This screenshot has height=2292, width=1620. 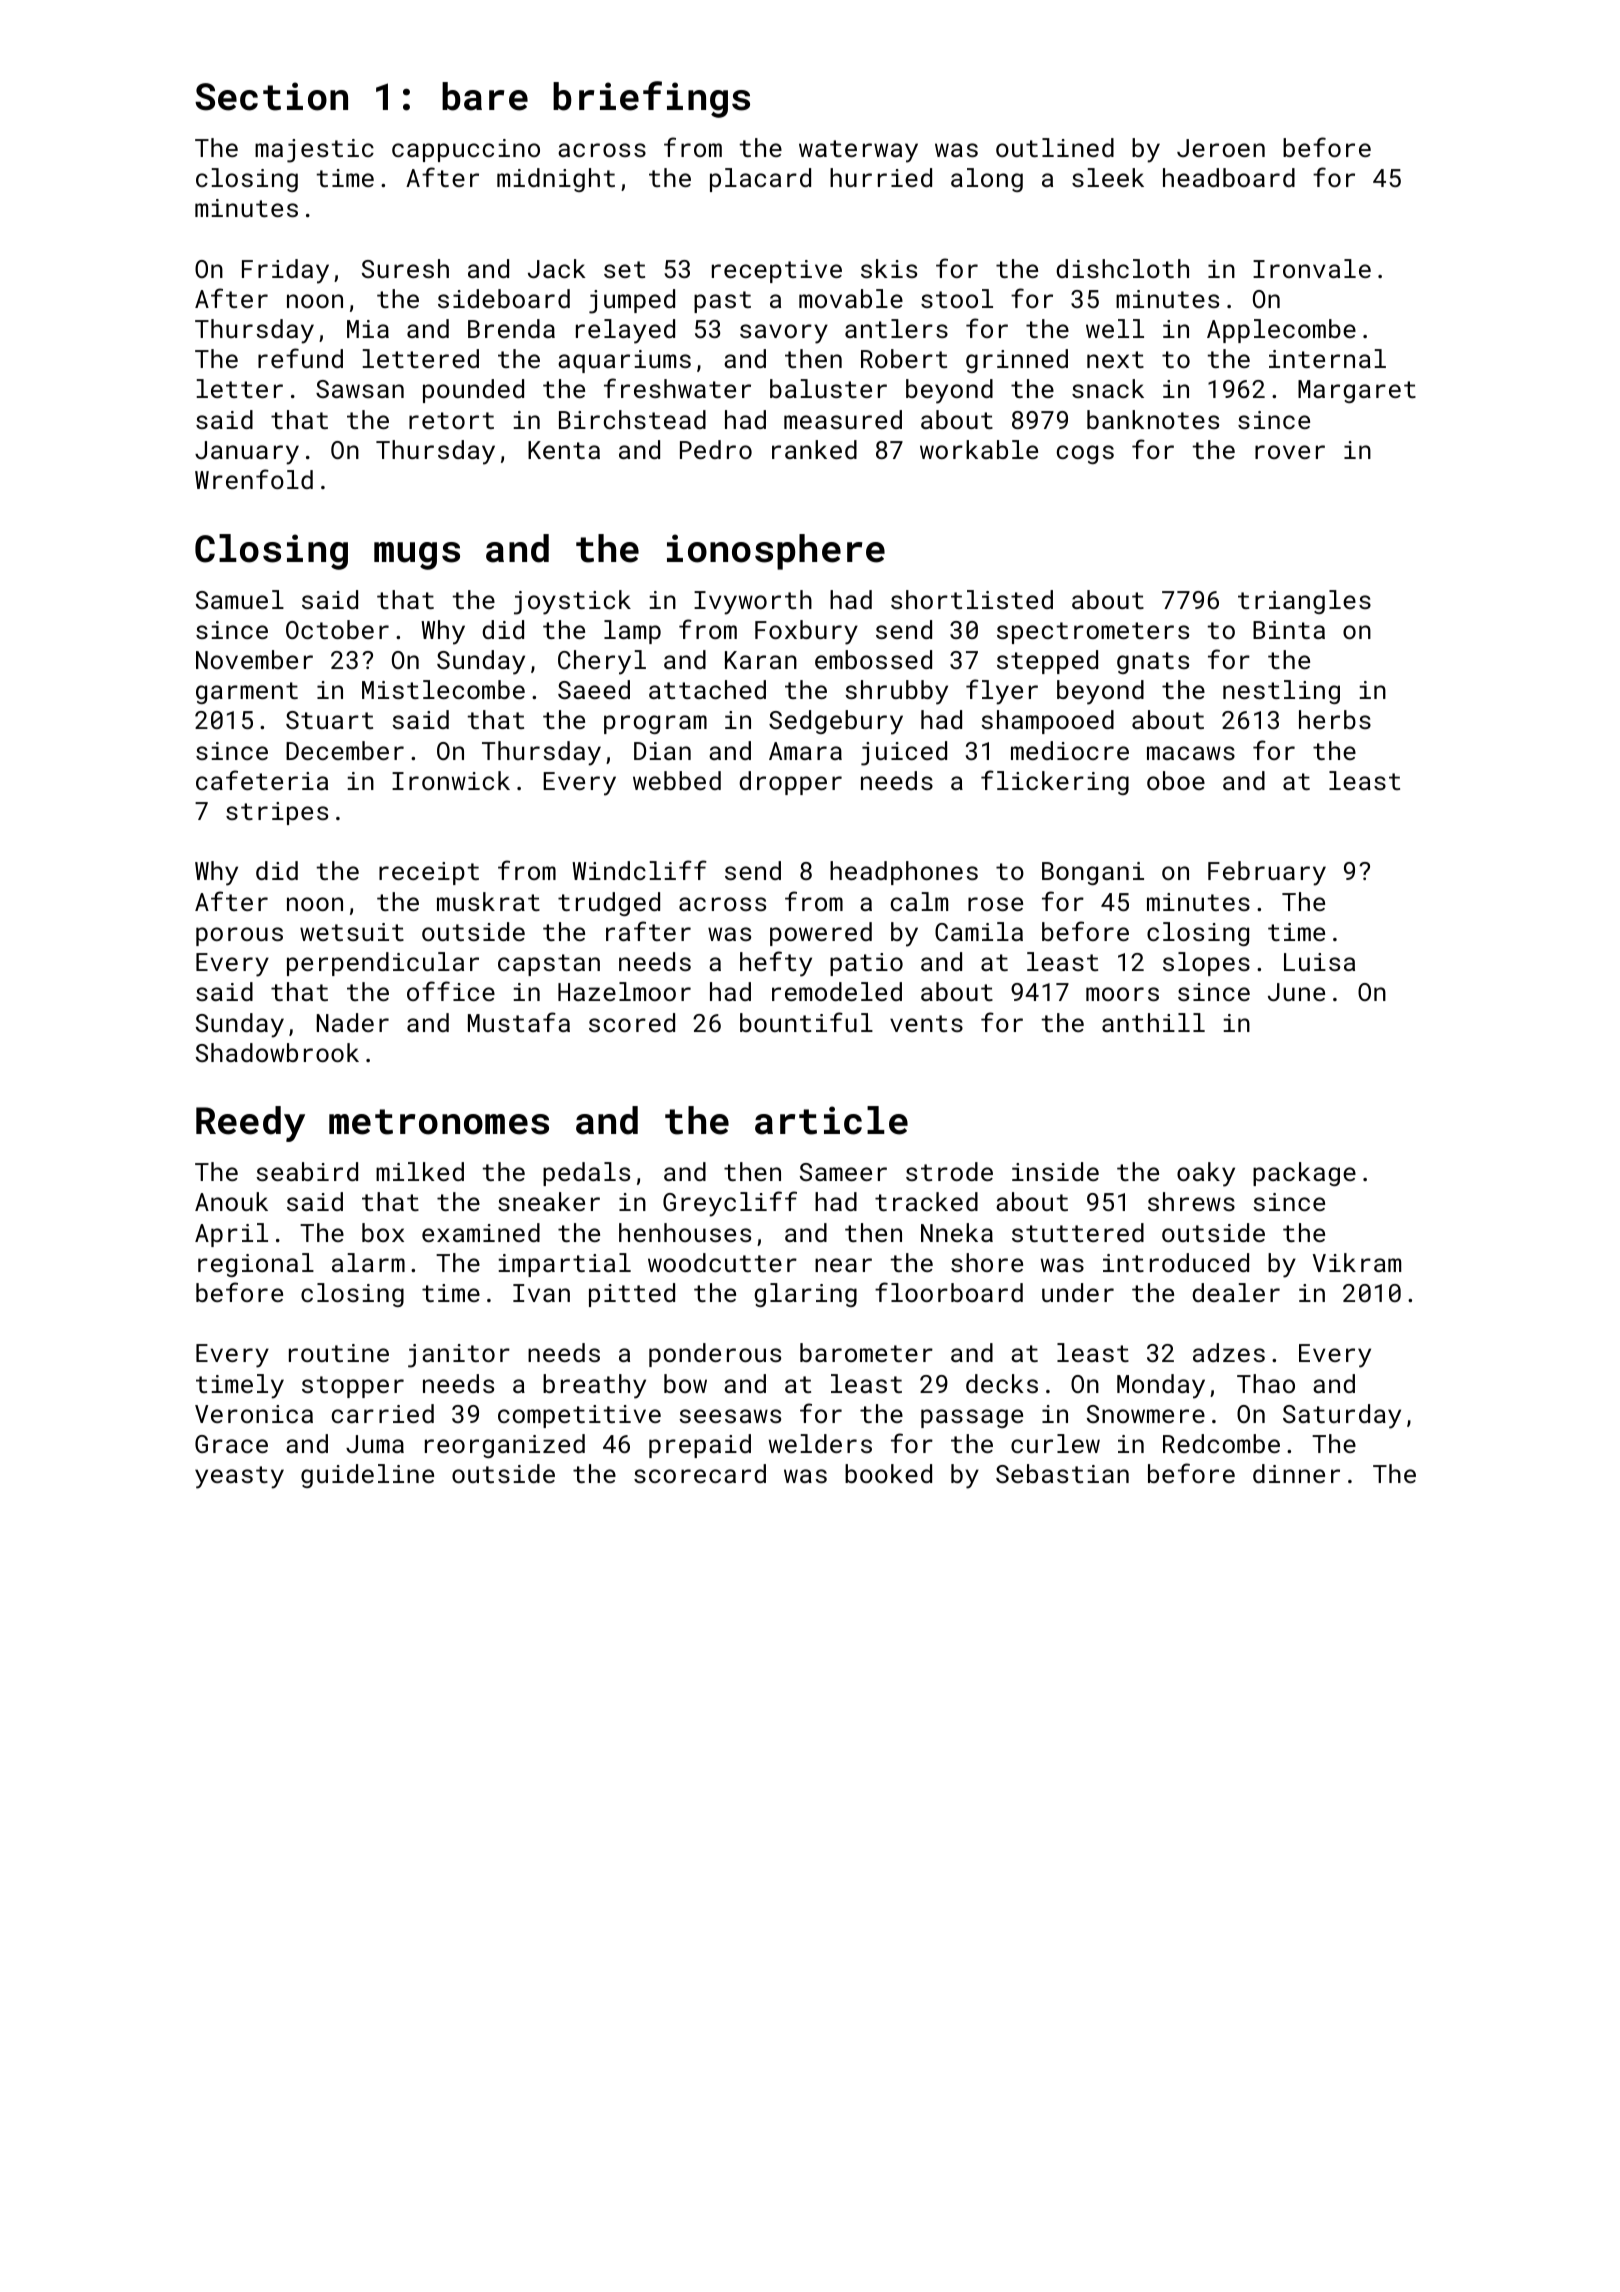 What do you see at coordinates (1002, 692) in the screenshot?
I see `flyer` at bounding box center [1002, 692].
